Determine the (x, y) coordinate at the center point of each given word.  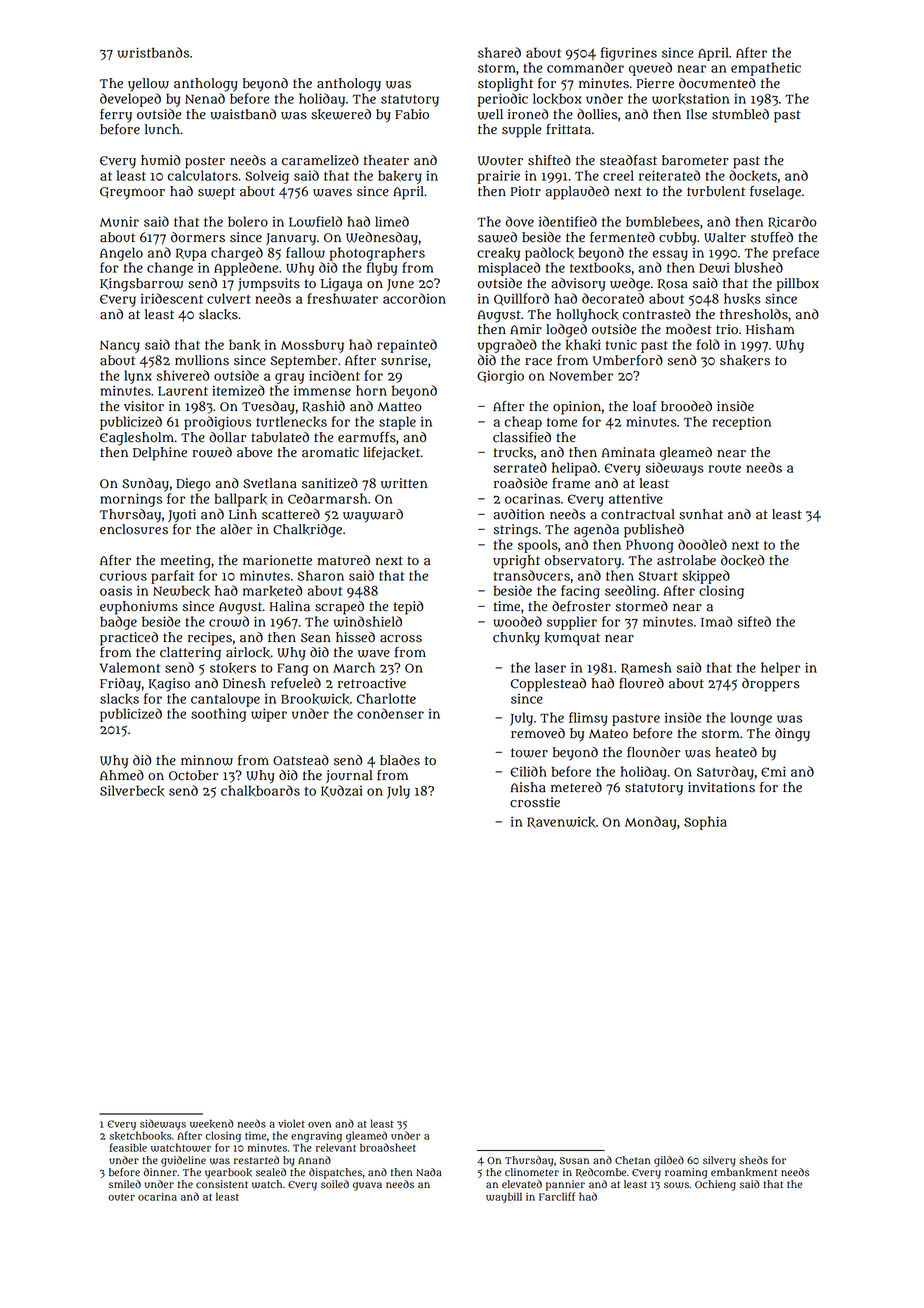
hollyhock (587, 316)
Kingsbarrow (141, 285)
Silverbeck (132, 791)
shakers (745, 360)
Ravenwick (561, 822)
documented (717, 83)
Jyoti (182, 516)
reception (742, 423)
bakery (400, 177)
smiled (125, 1184)
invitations (721, 787)
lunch (162, 129)
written (404, 483)
